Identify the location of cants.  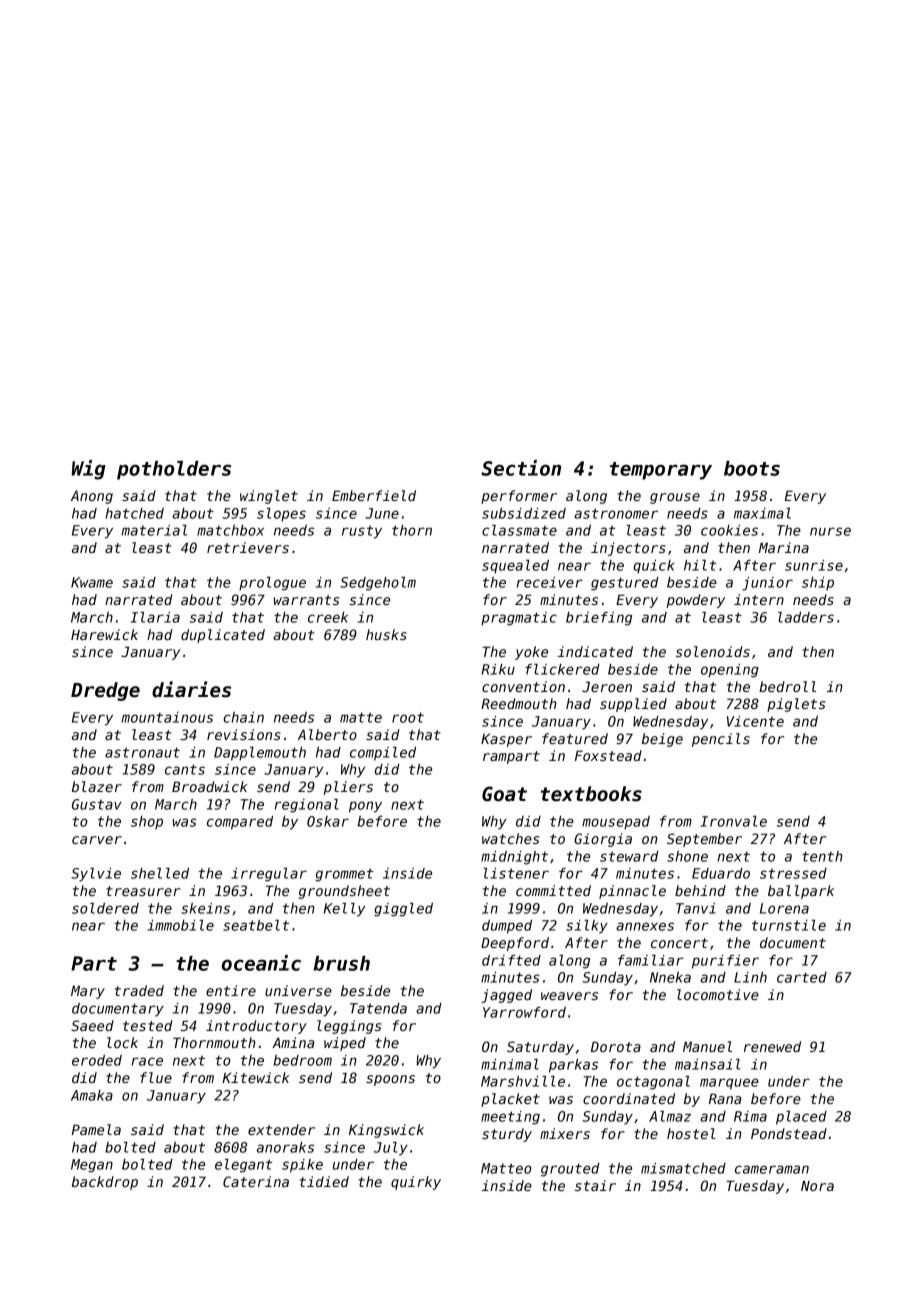
(185, 769).
